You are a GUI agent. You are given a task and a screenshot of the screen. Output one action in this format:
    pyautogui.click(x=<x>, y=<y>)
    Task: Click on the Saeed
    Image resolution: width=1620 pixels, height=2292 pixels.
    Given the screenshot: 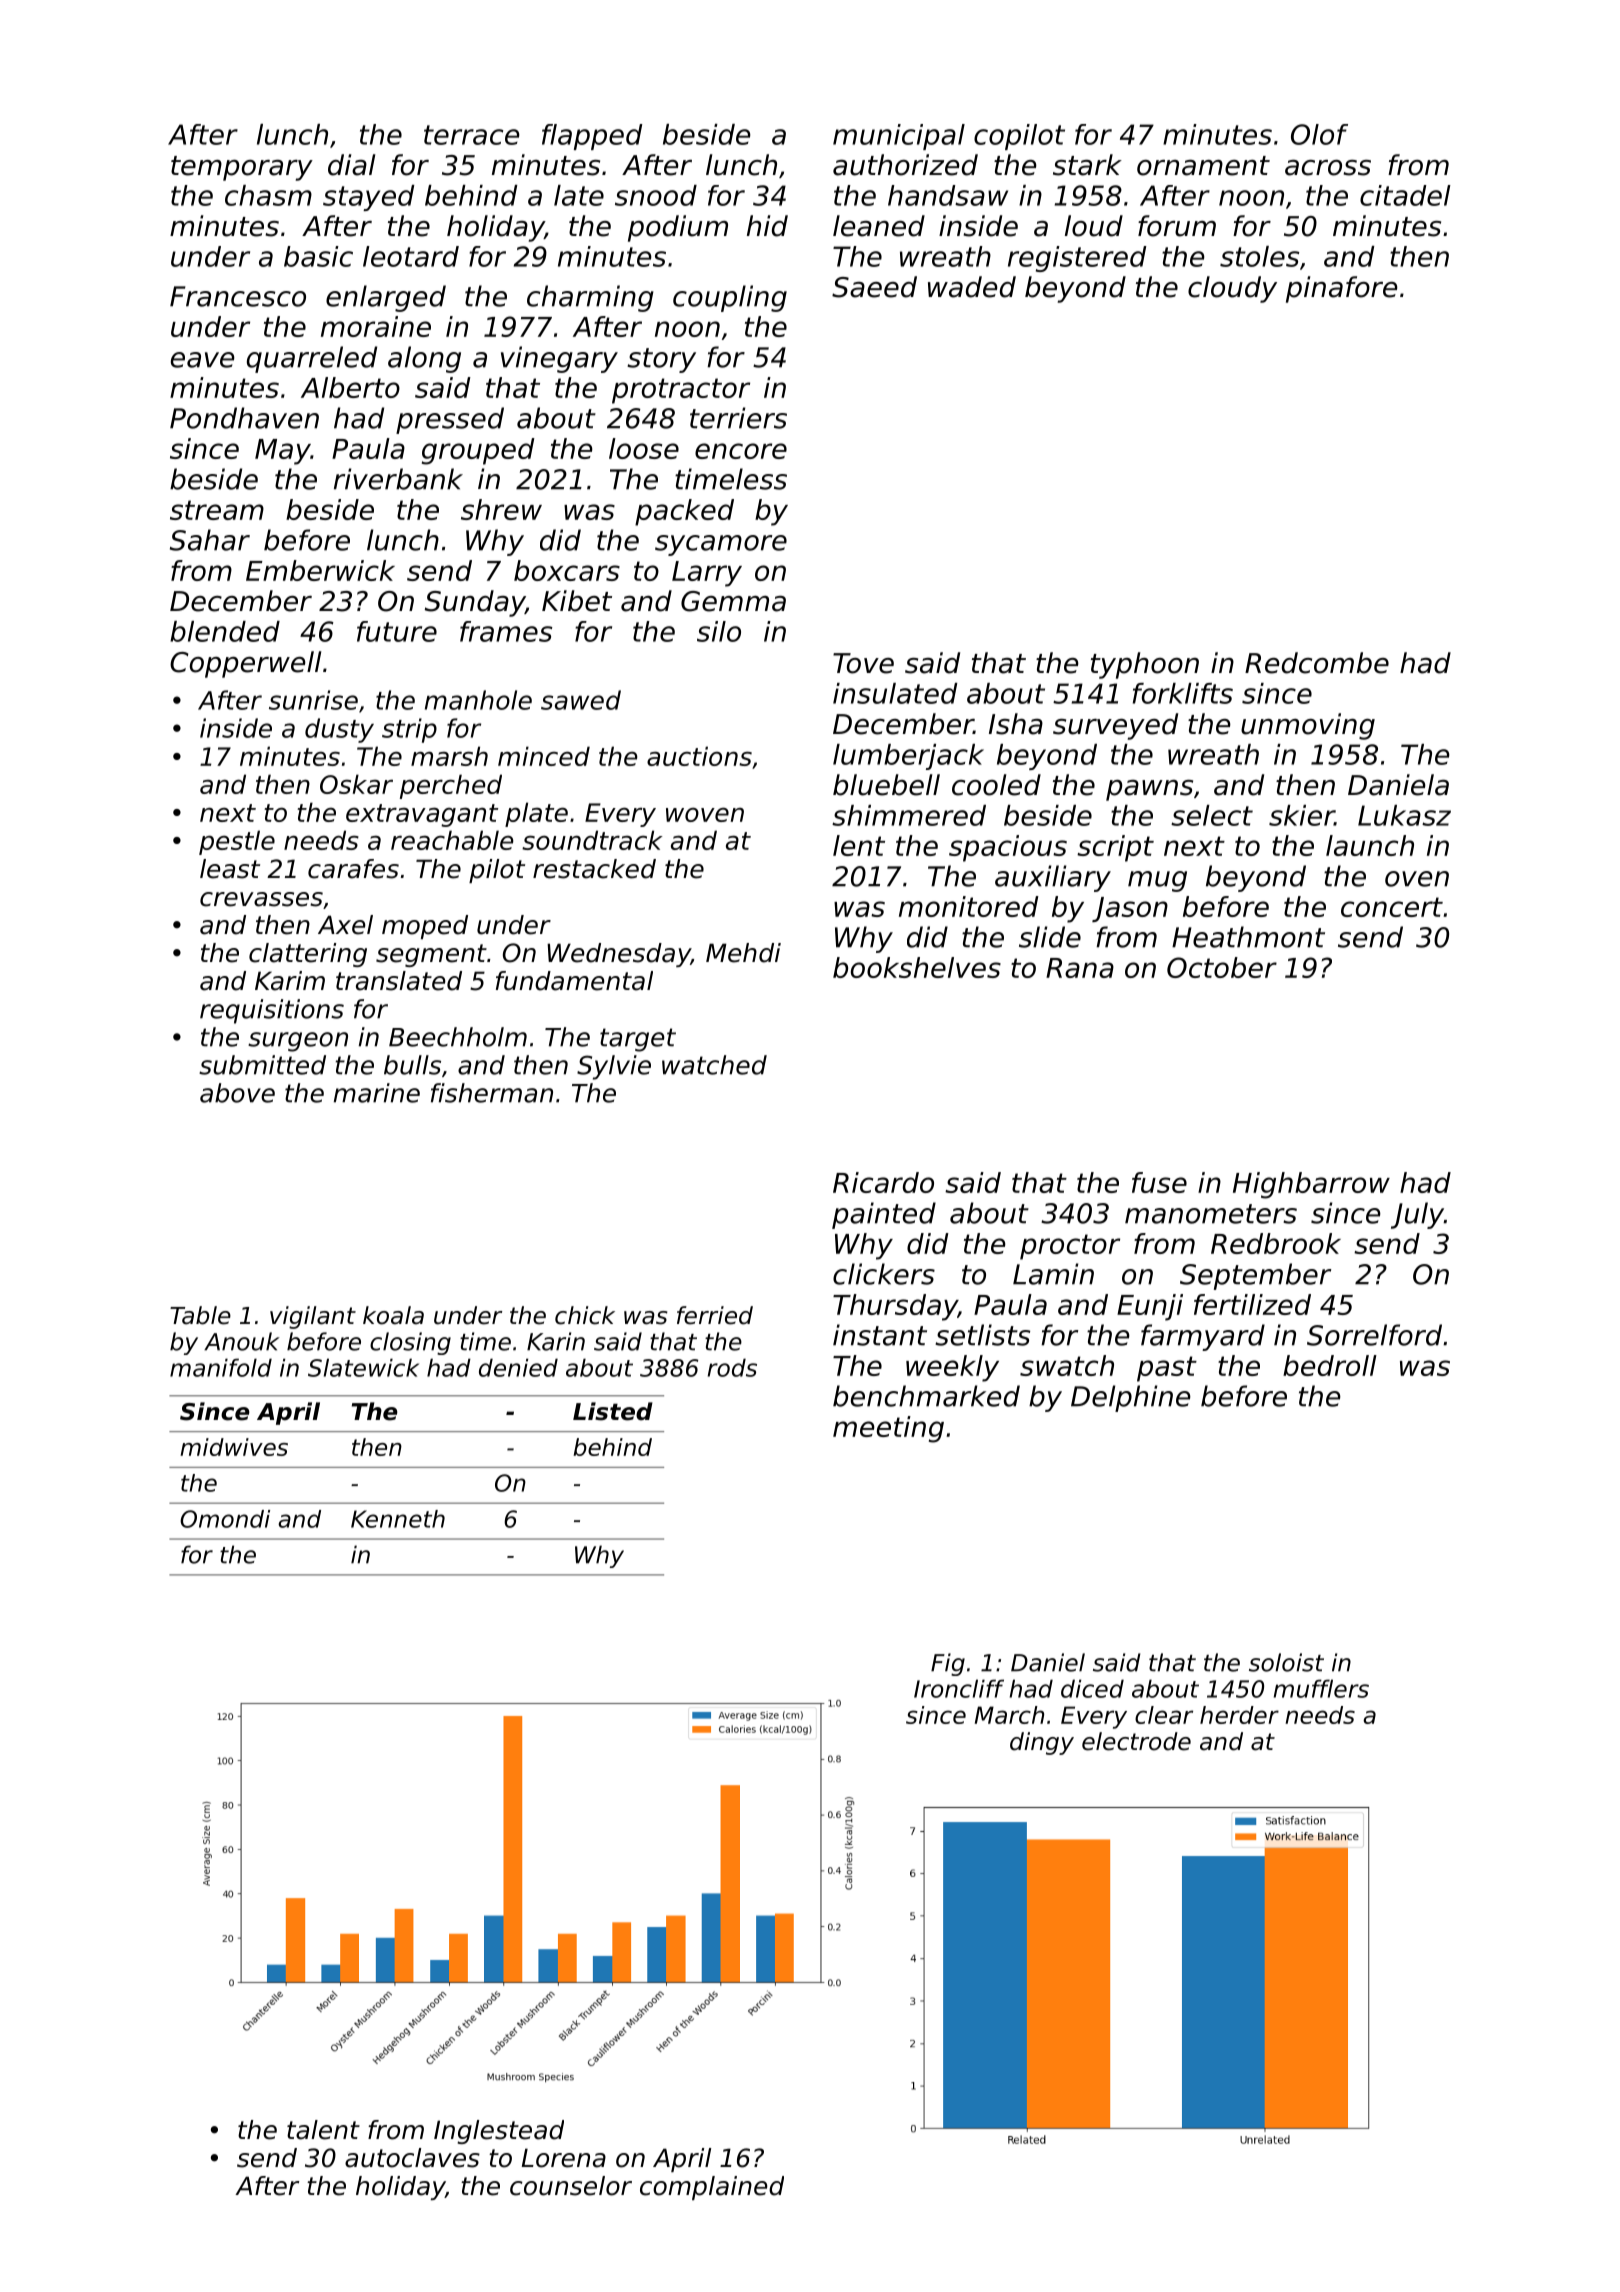 What is the action you would take?
    pyautogui.click(x=874, y=287)
